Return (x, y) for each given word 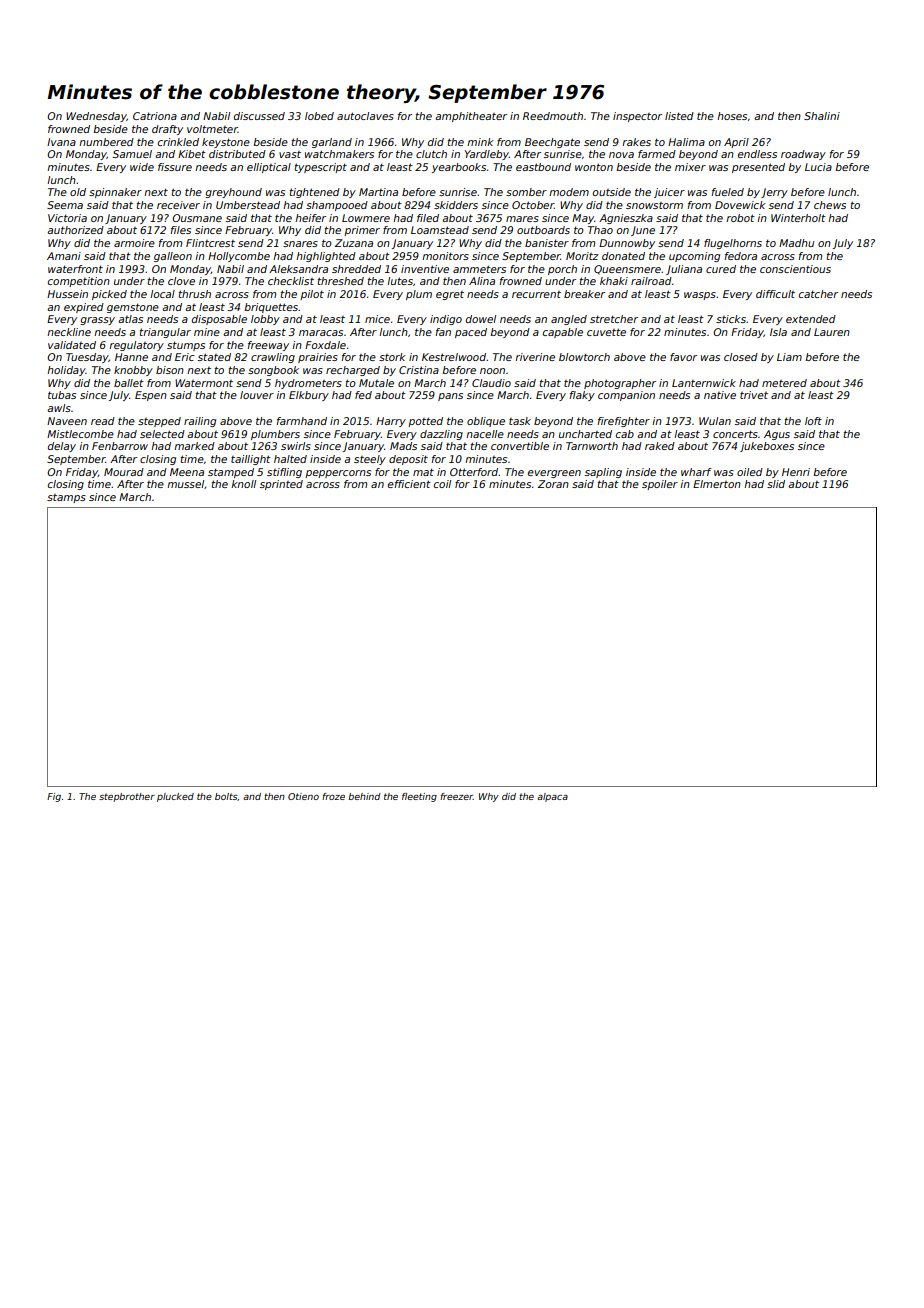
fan (443, 332)
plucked (175, 797)
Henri (796, 472)
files (180, 230)
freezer (456, 796)
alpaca (552, 797)
